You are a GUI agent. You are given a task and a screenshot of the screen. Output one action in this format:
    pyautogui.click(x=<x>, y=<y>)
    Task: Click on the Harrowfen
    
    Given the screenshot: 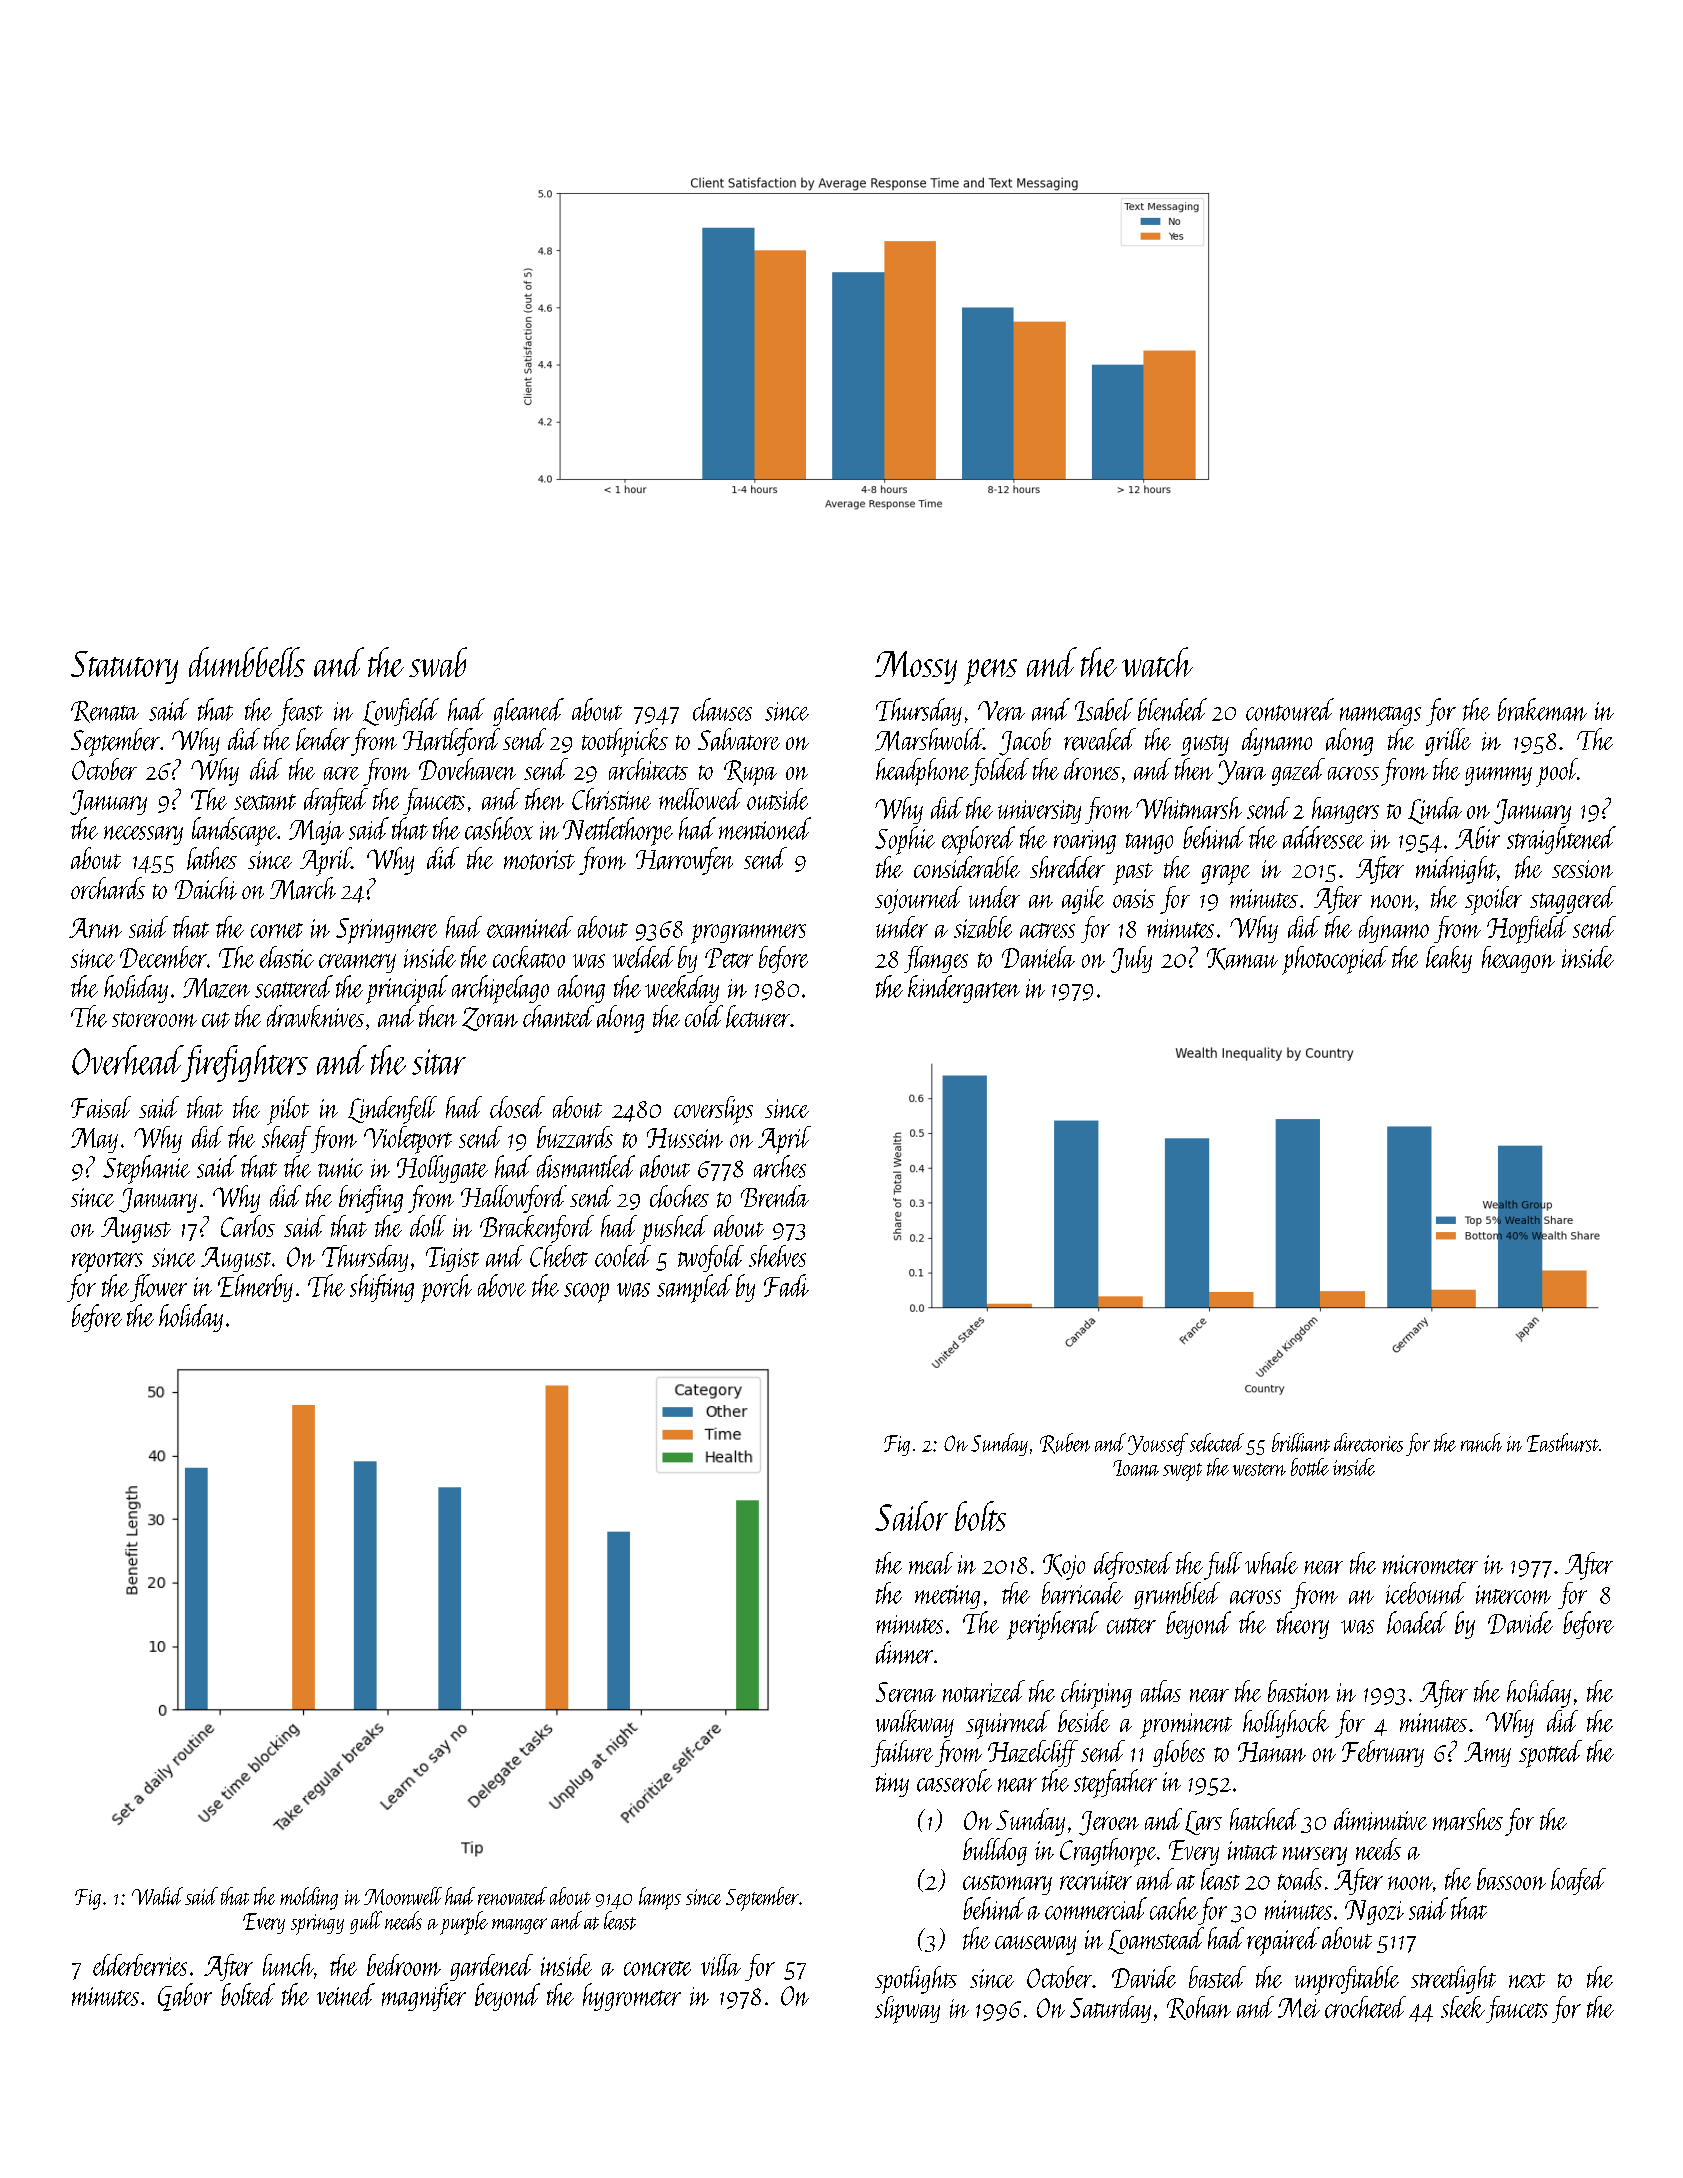 What is the action you would take?
    pyautogui.click(x=684, y=861)
